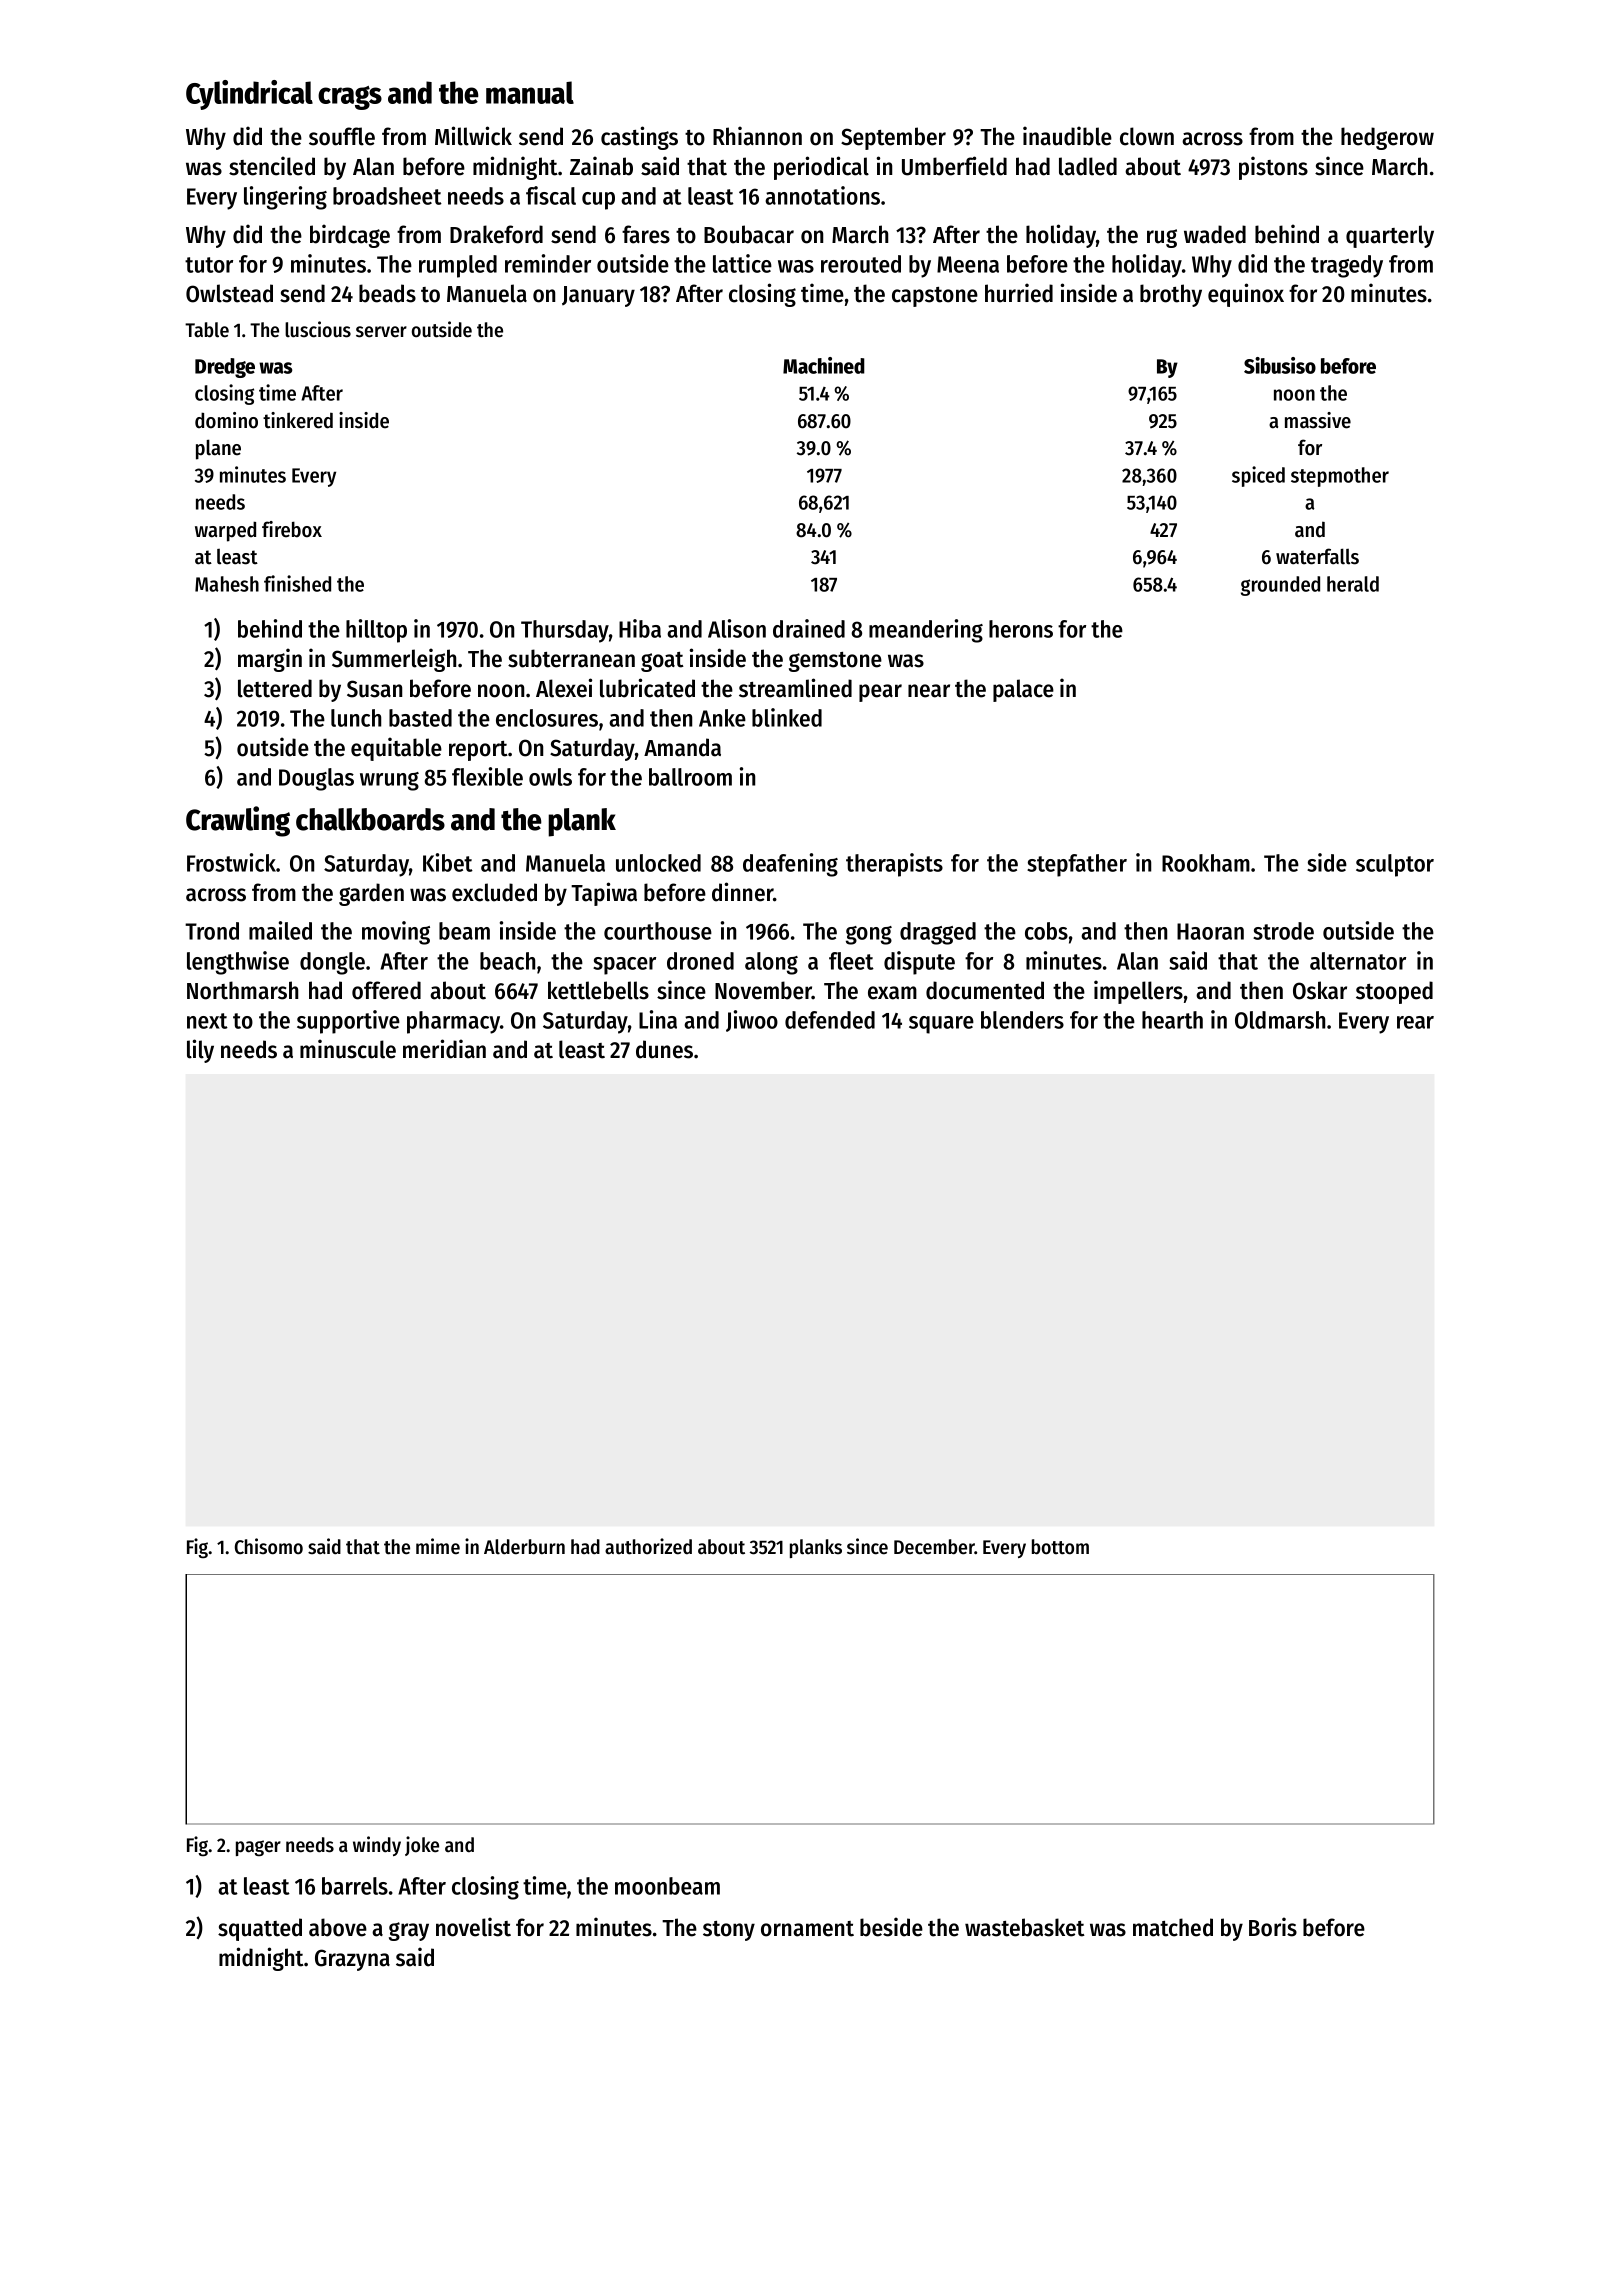  What do you see at coordinates (270, 660) in the document?
I see `margin` at bounding box center [270, 660].
